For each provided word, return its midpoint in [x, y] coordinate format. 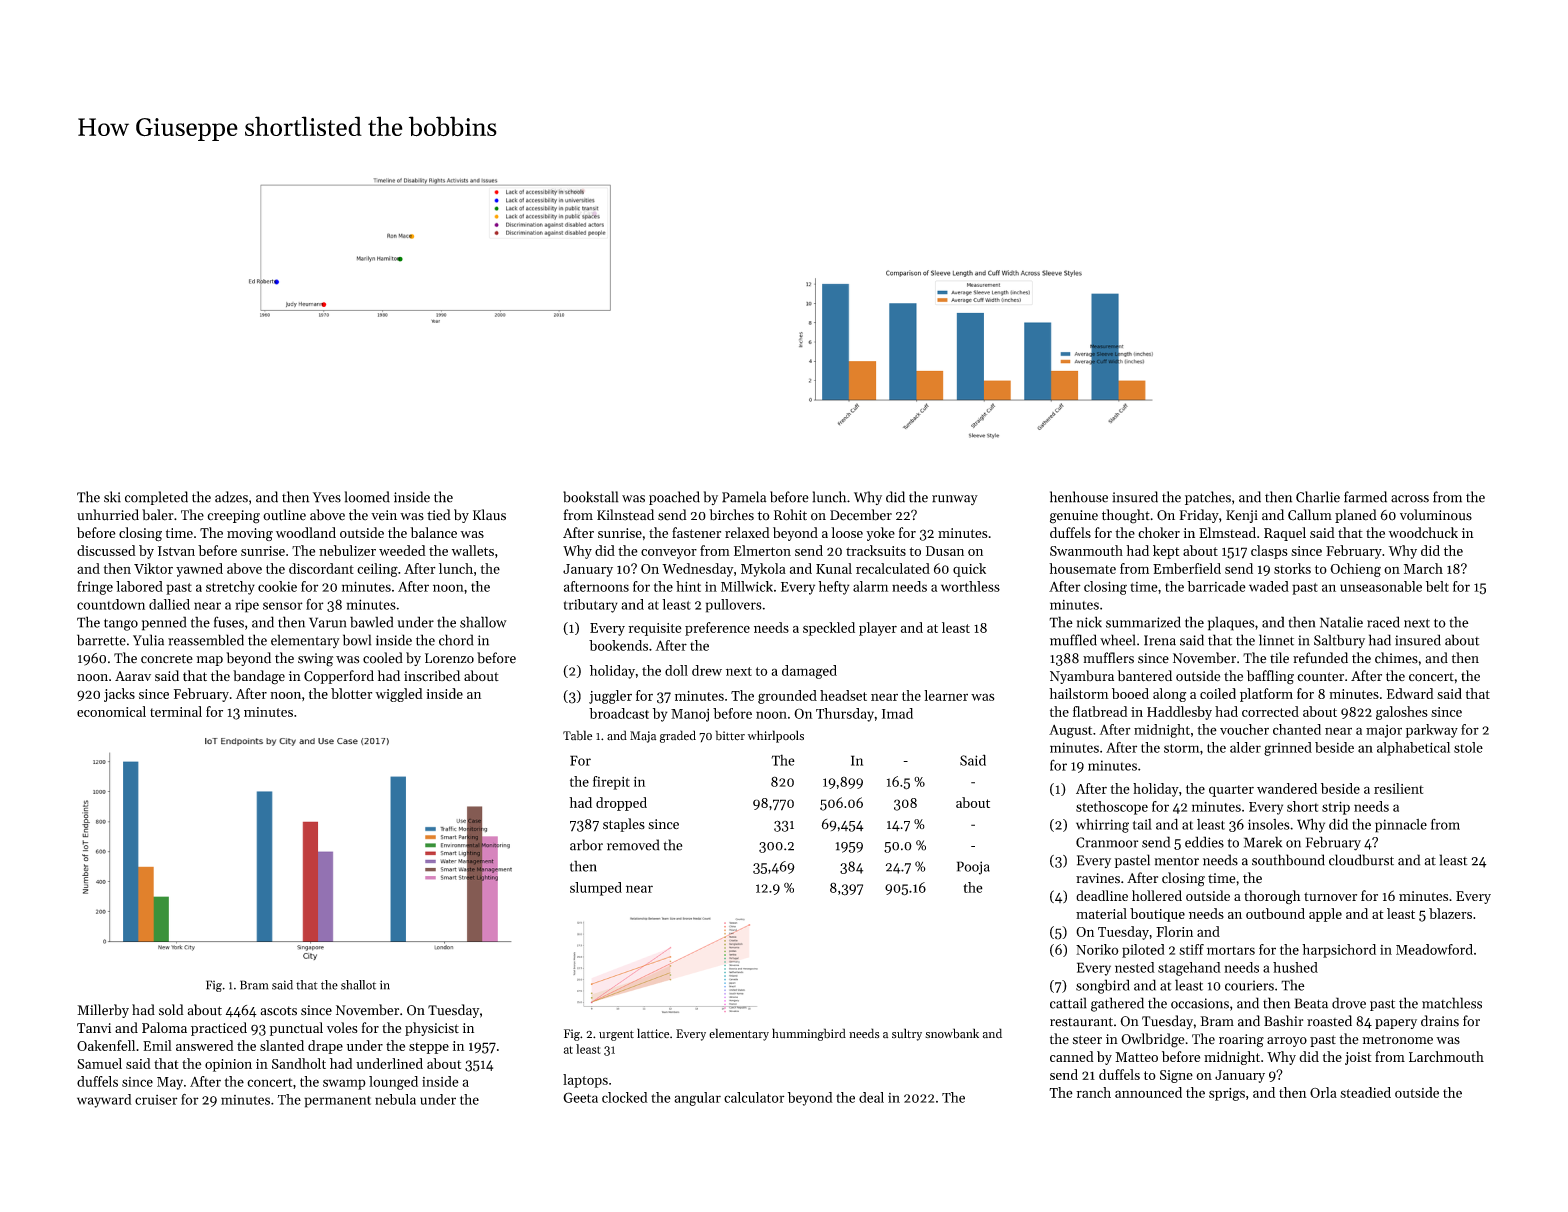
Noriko [1097, 949]
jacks [119, 695]
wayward [104, 1101]
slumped [596, 889]
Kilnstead [625, 515]
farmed [1365, 497]
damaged [809, 672]
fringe [95, 588]
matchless [1452, 1003]
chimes [1396, 658]
